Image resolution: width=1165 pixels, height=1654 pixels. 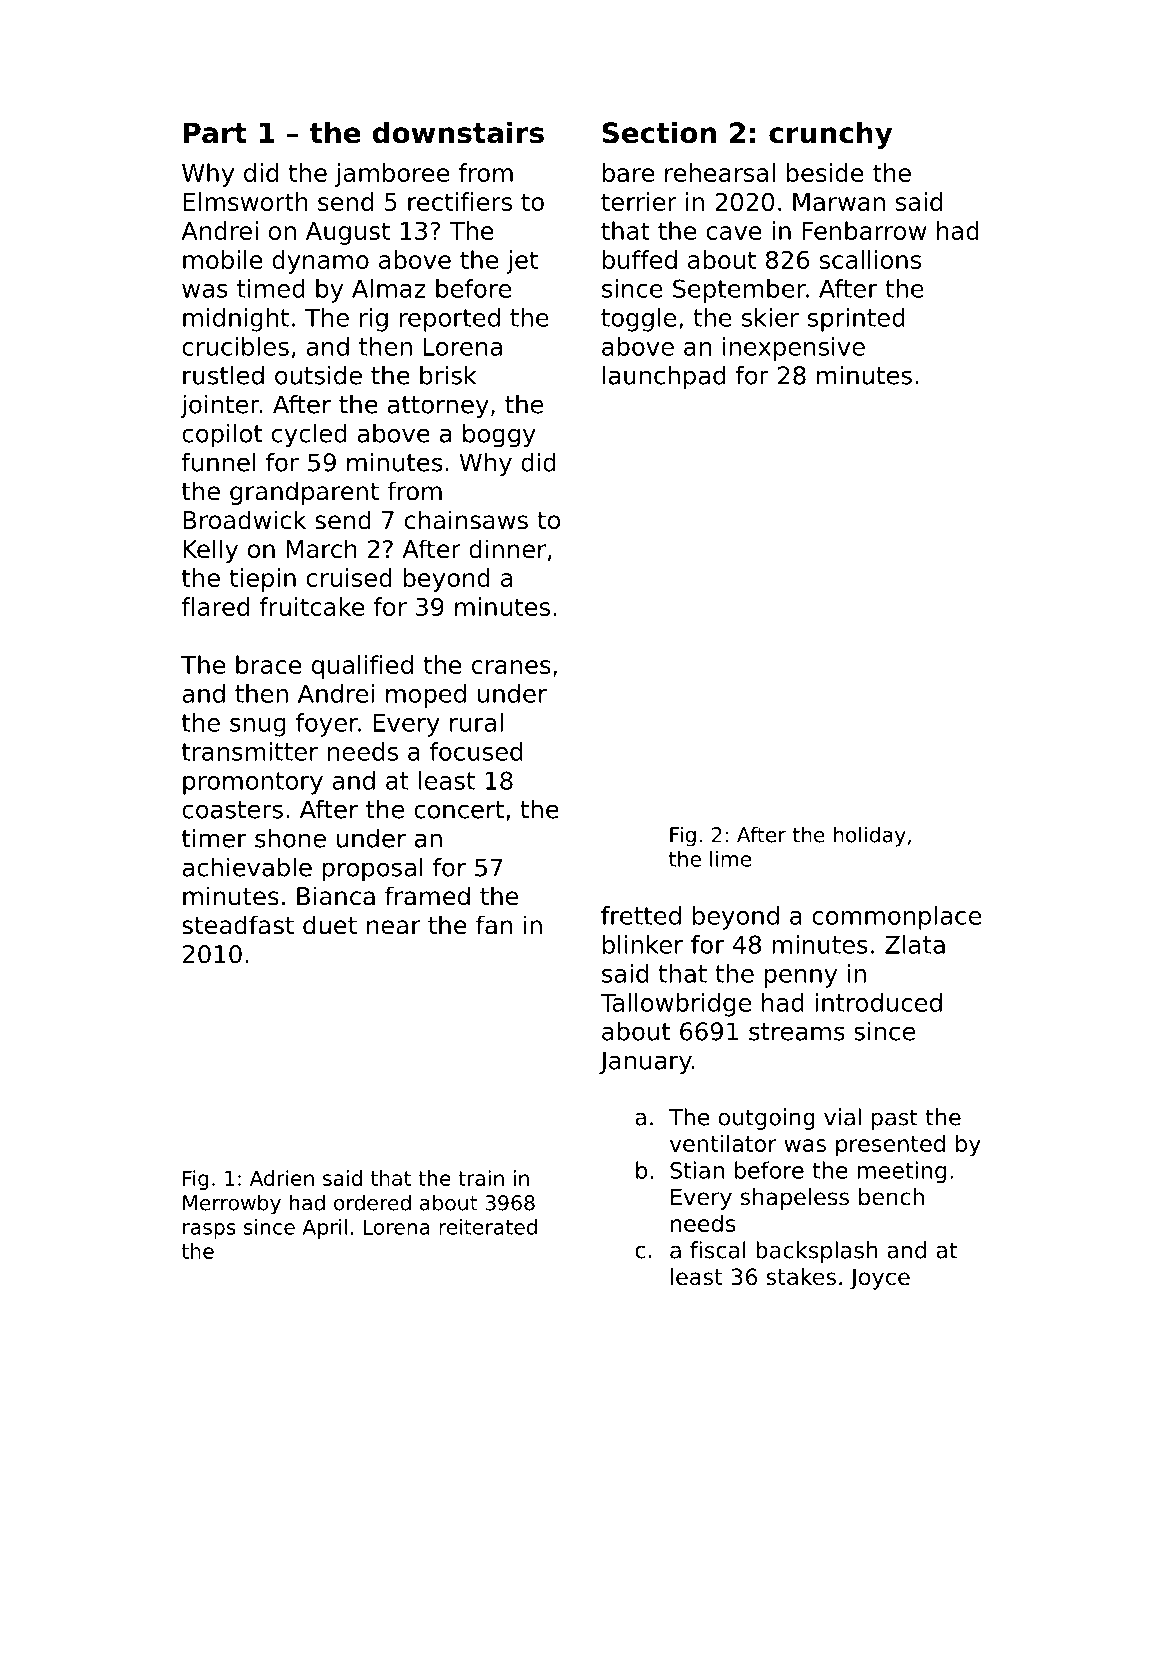 I want to click on Section, so click(x=659, y=133).
